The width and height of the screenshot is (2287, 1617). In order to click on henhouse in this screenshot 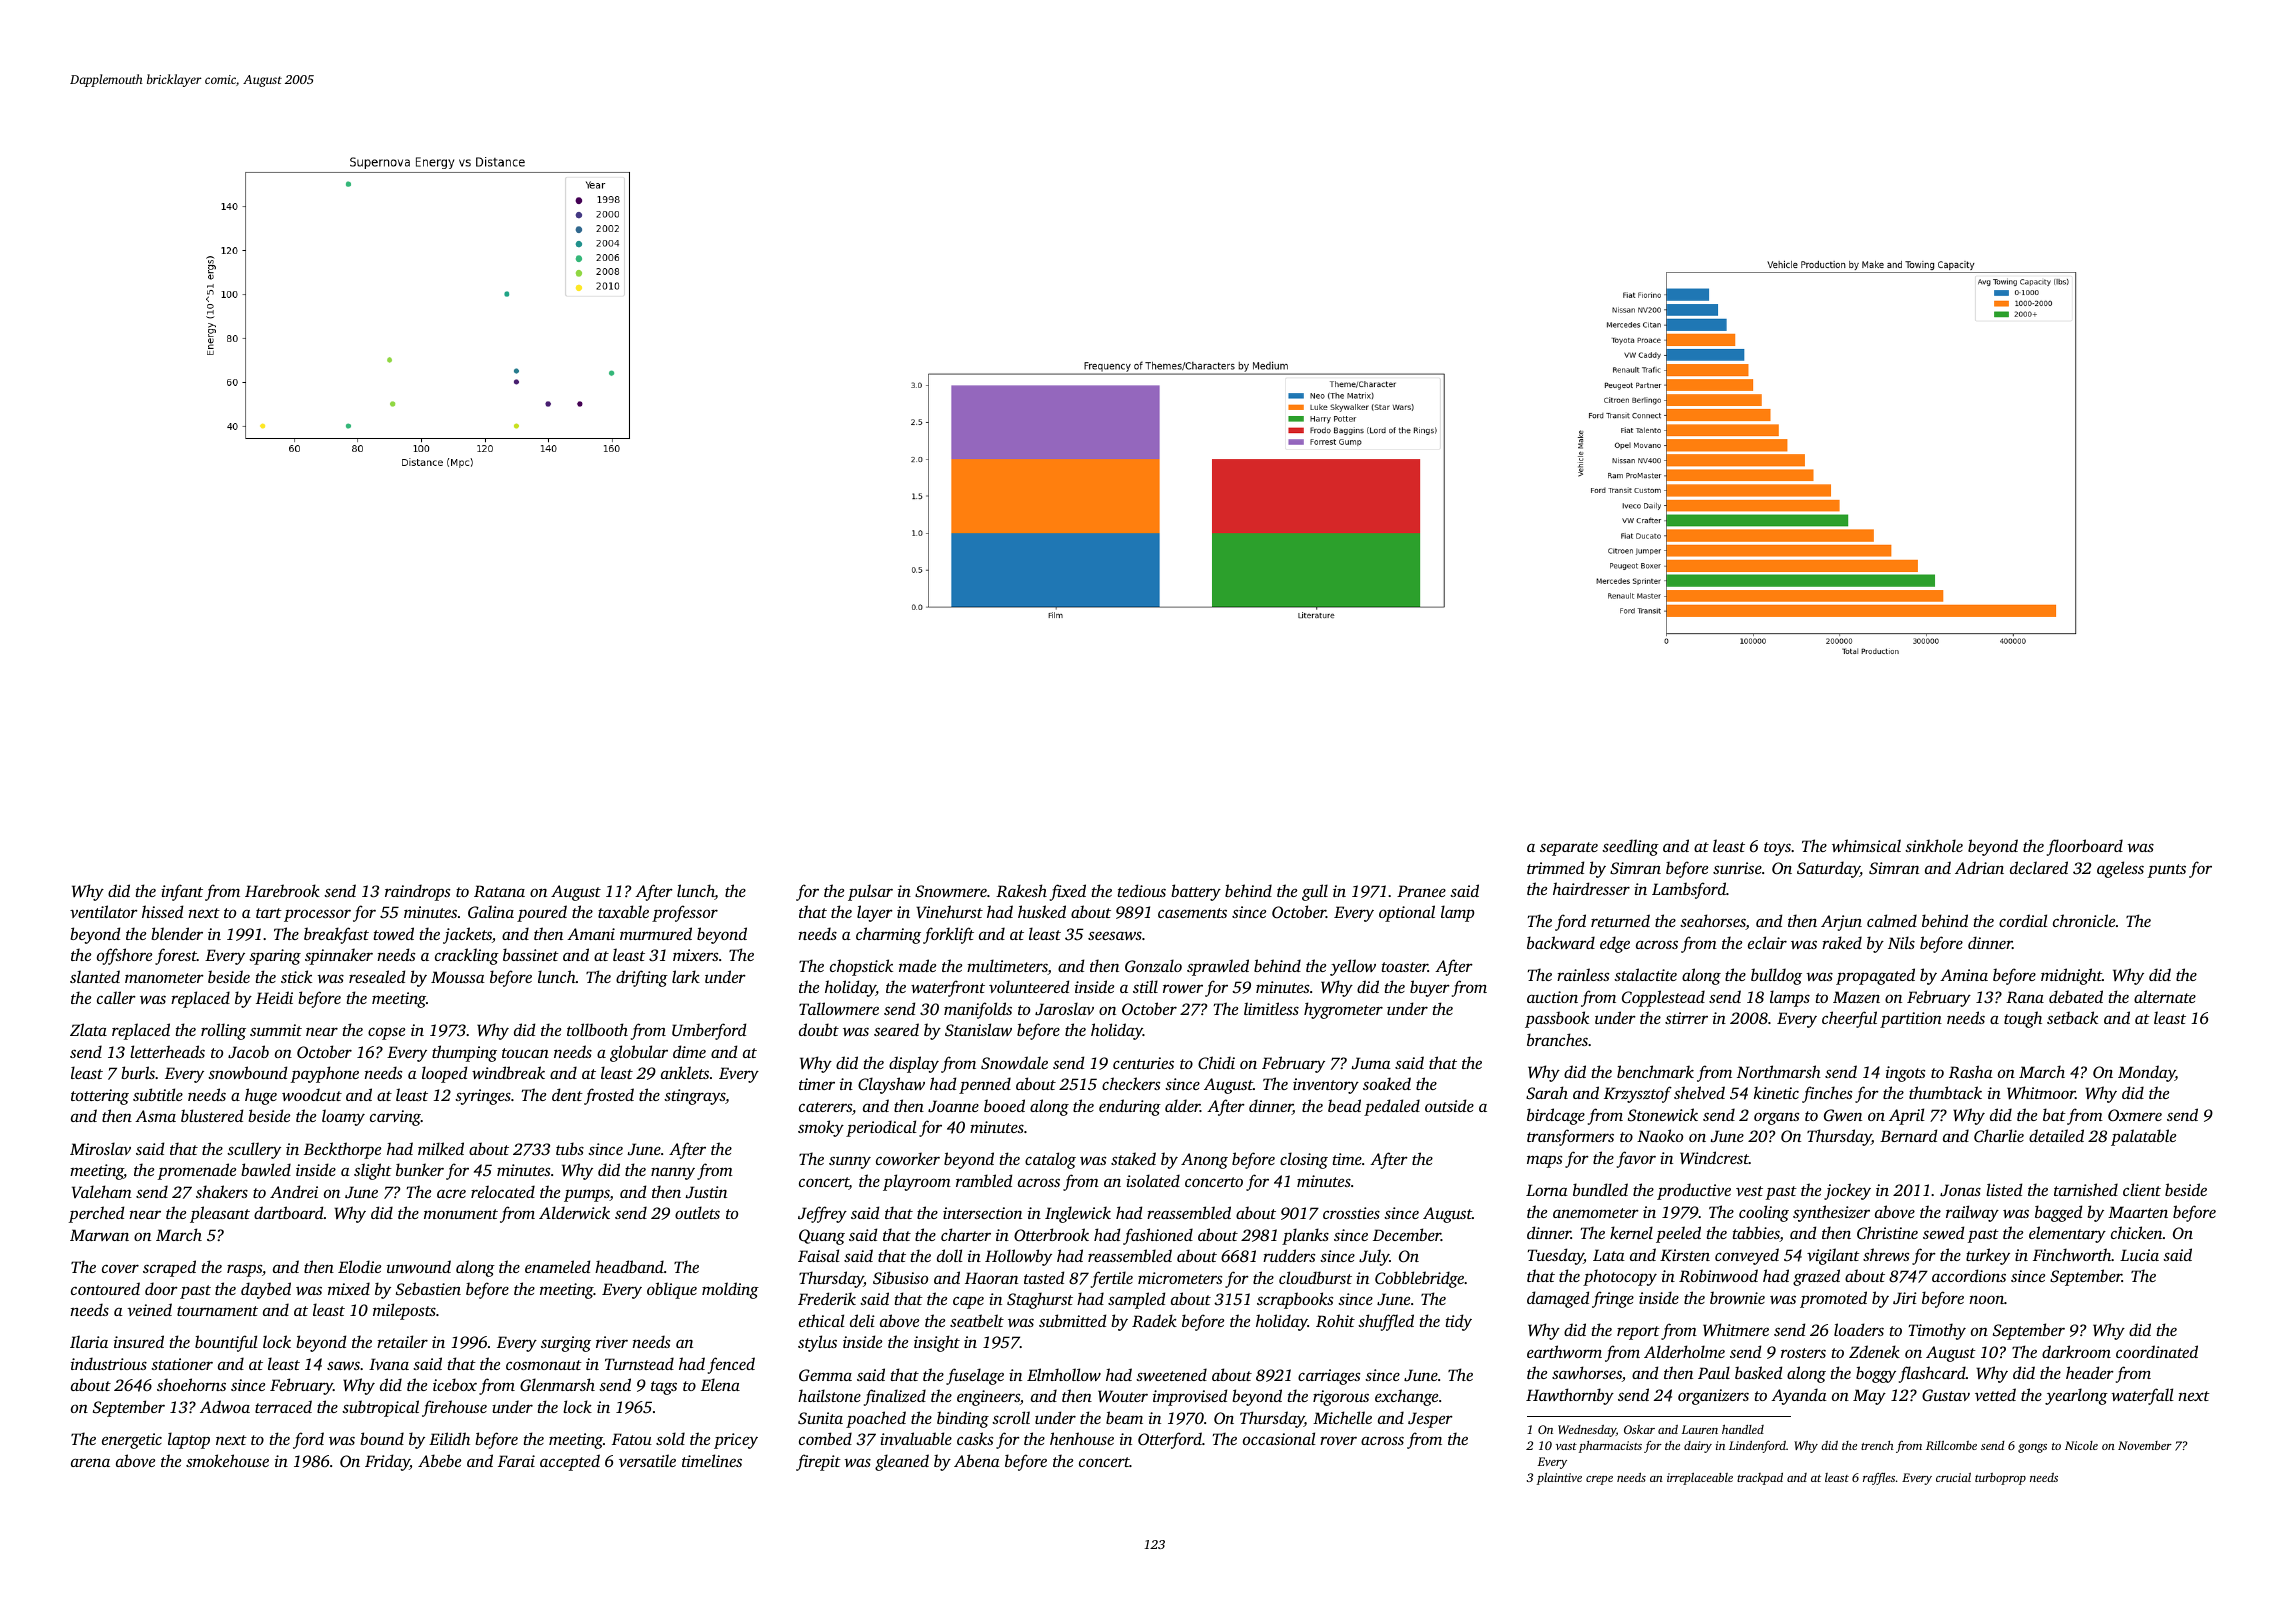, I will do `click(1082, 1438)`.
